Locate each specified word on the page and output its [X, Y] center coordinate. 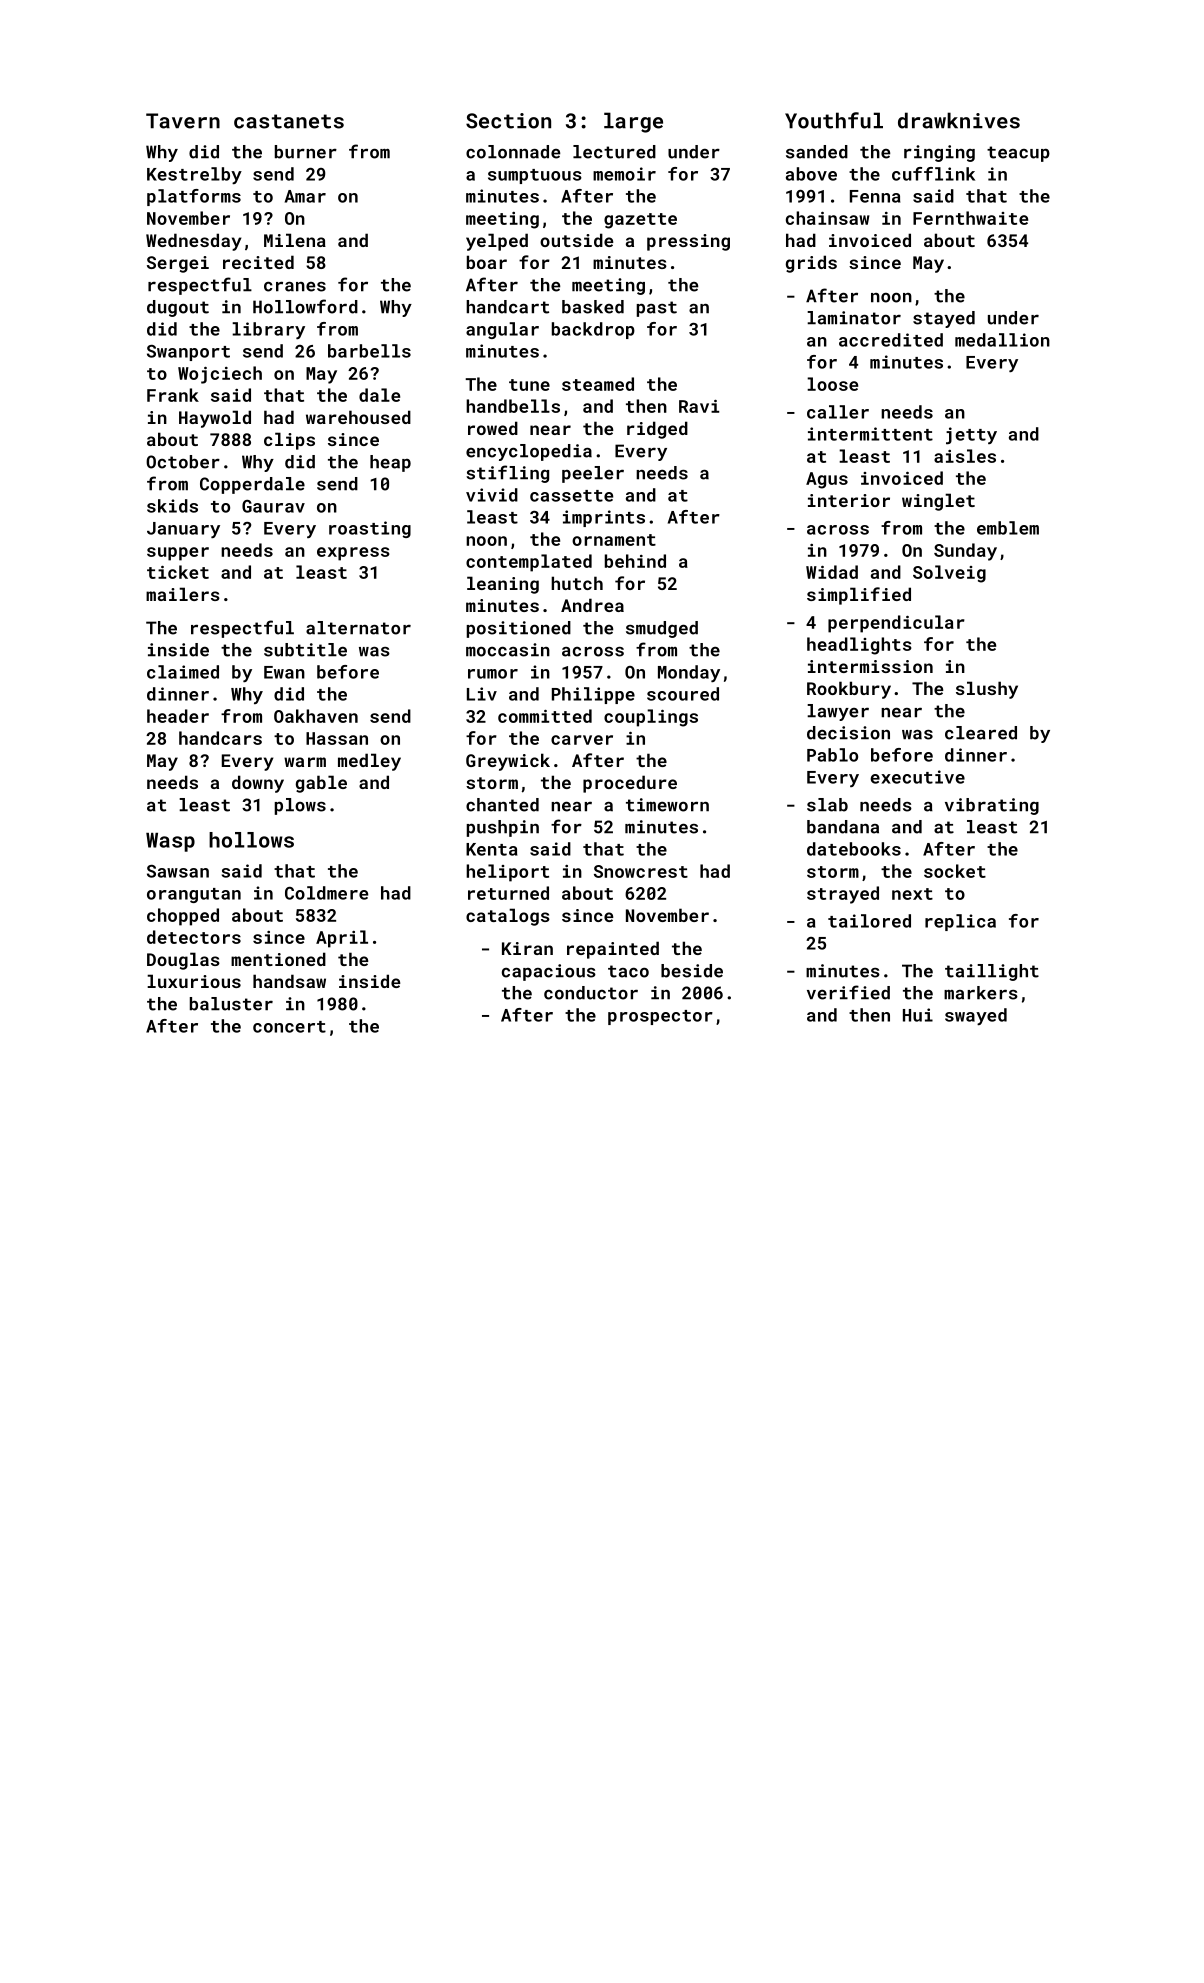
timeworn [667, 805]
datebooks [854, 849]
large [633, 122]
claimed [183, 672]
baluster [231, 1004]
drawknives [959, 120]
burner [306, 152]
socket [955, 871]
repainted [613, 950]
